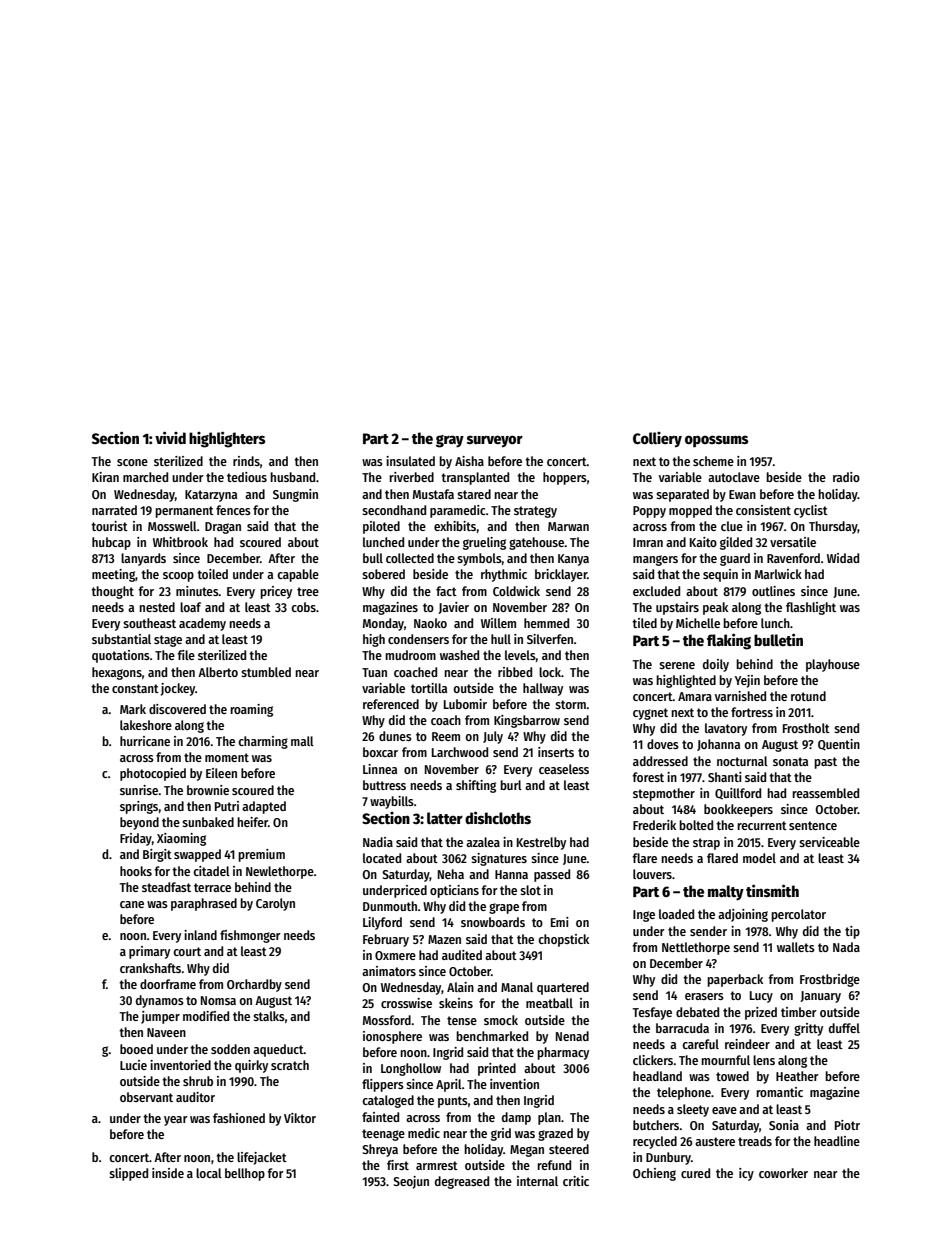  What do you see at coordinates (515, 672) in the image?
I see `ribbed` at bounding box center [515, 672].
